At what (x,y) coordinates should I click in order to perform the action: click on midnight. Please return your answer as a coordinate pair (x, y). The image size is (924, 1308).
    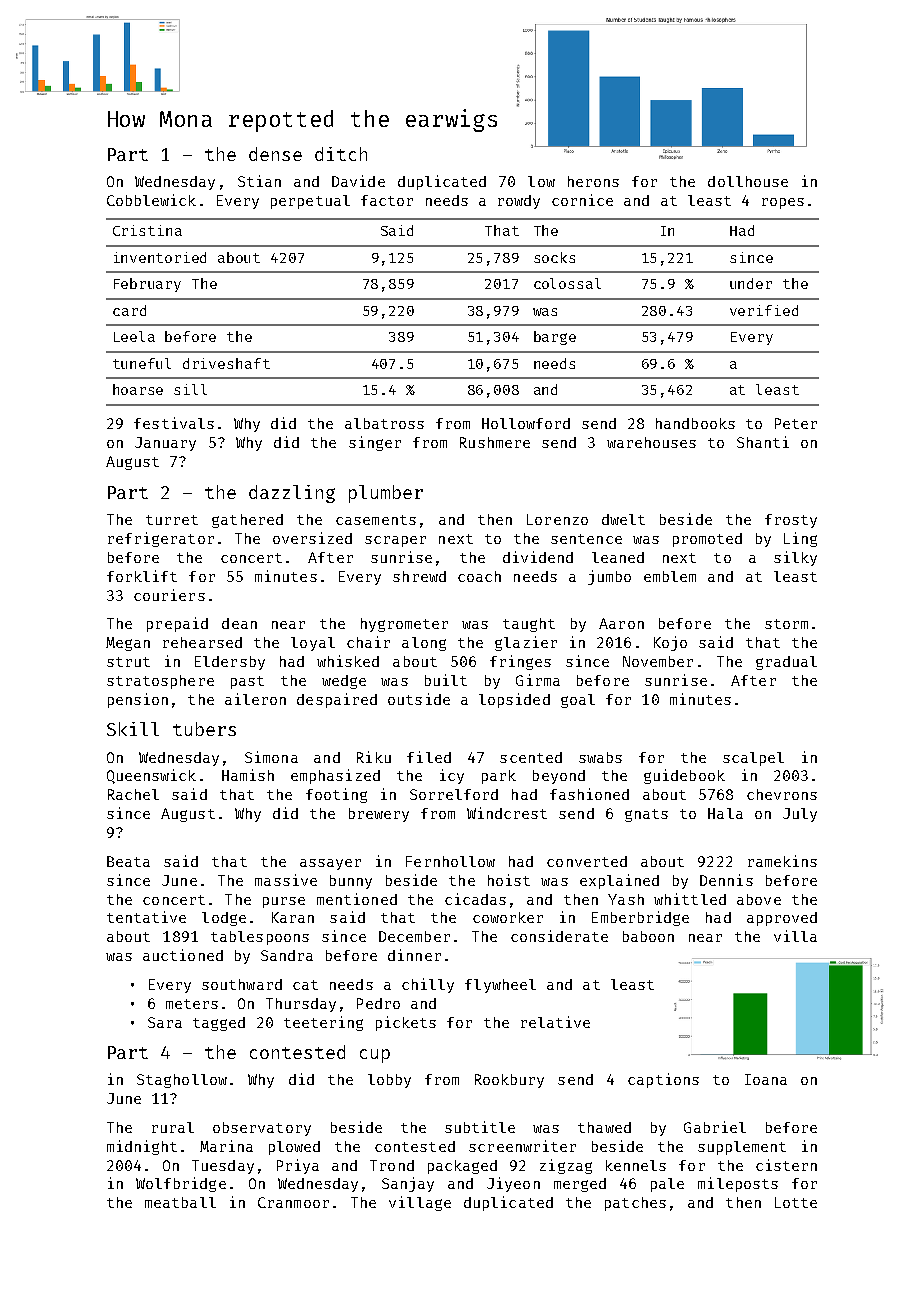
    Looking at the image, I should click on (142, 1147).
